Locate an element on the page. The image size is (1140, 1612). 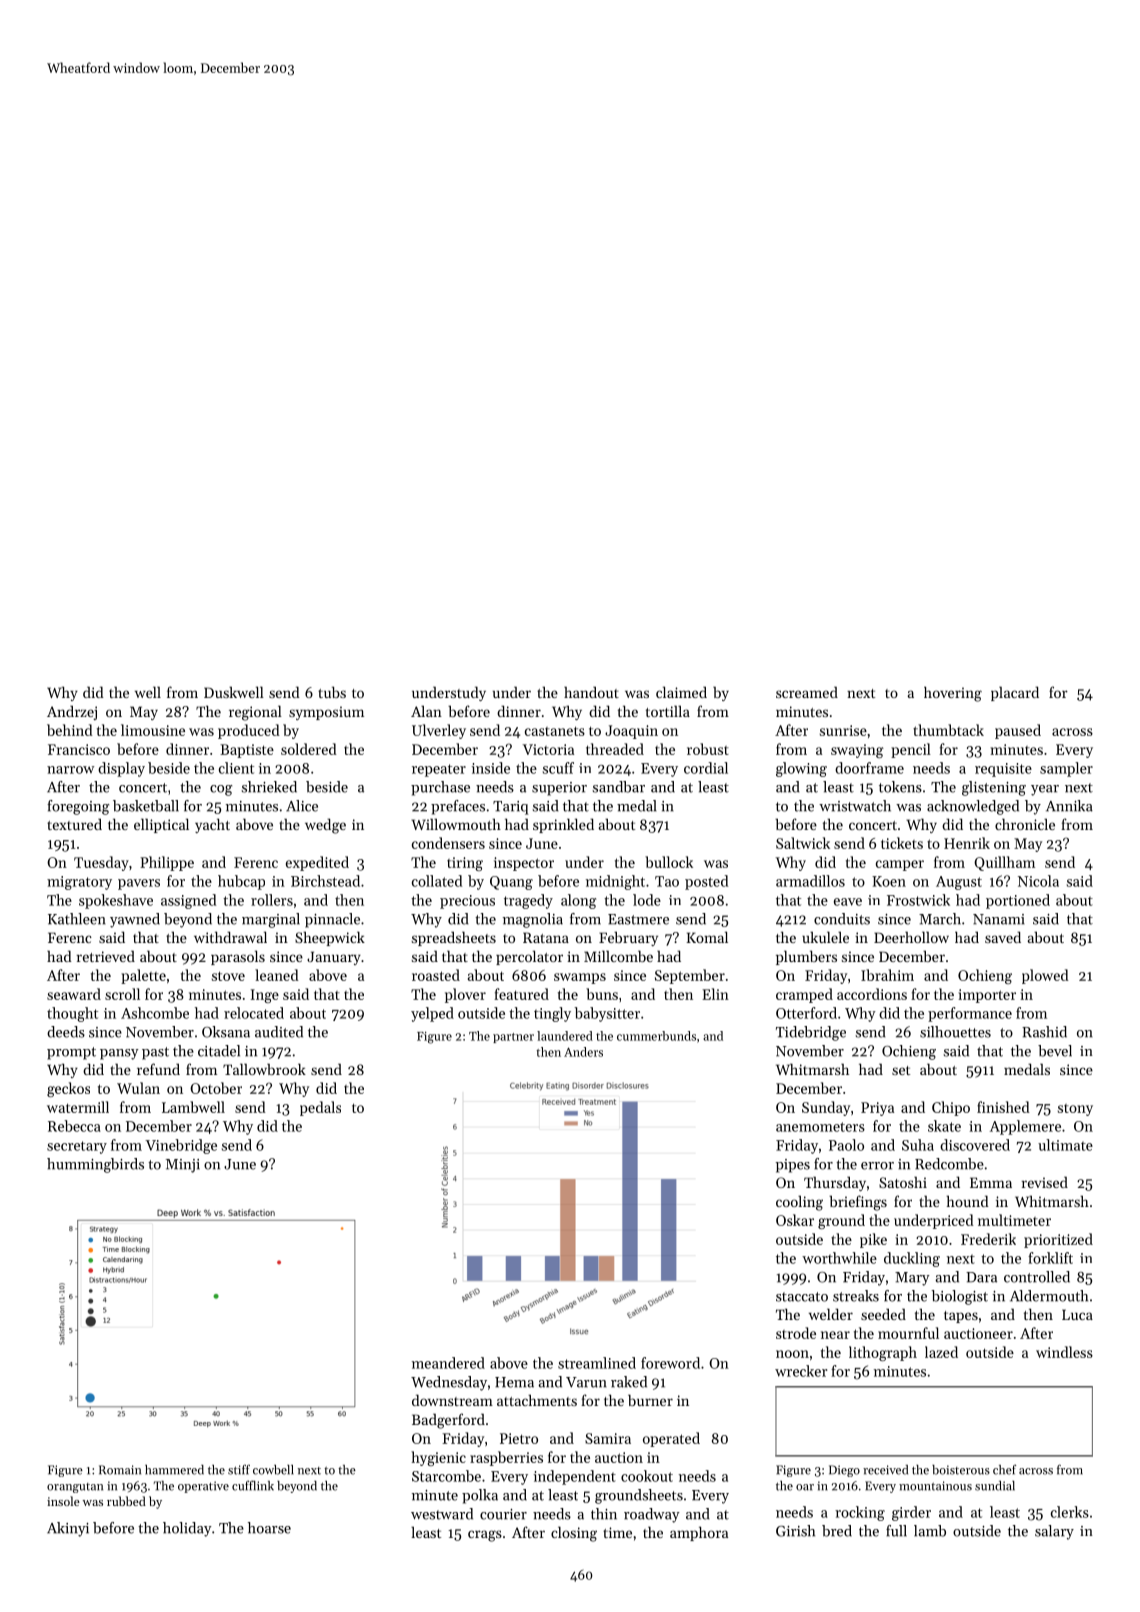
along is located at coordinates (578, 901).
